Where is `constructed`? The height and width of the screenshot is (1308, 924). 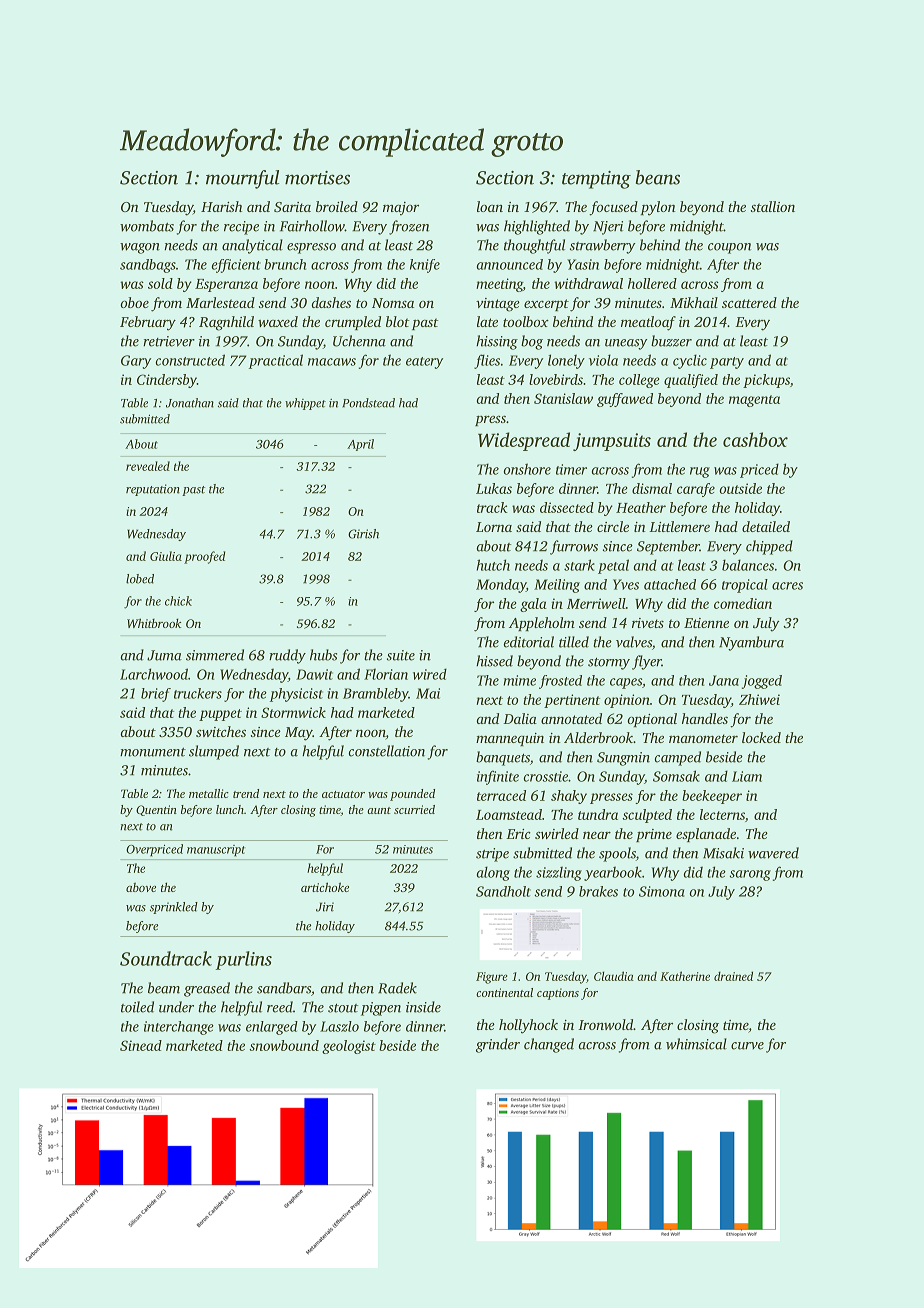 constructed is located at coordinates (190, 360).
